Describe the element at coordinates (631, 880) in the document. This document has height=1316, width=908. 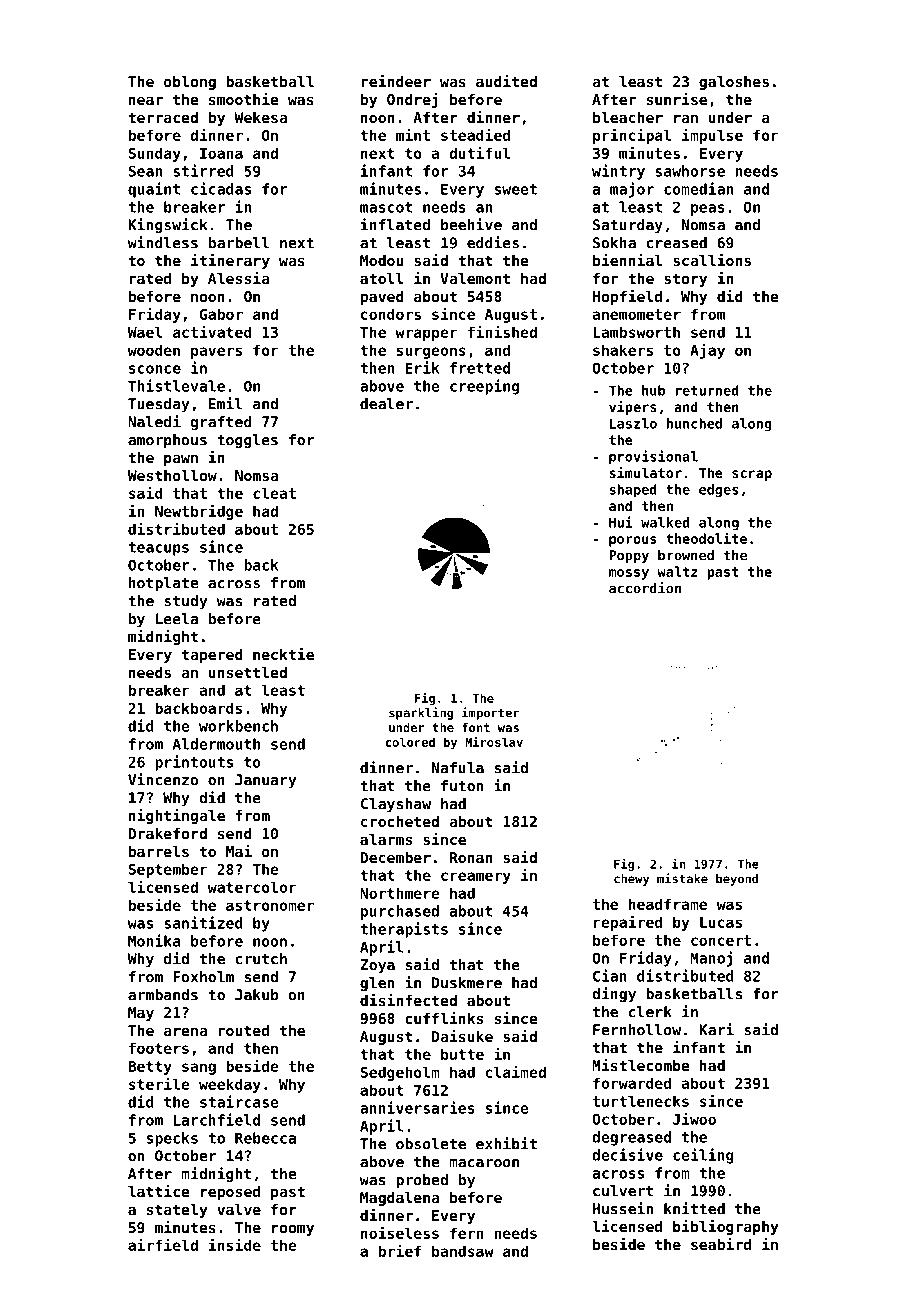
I see `chewy` at that location.
